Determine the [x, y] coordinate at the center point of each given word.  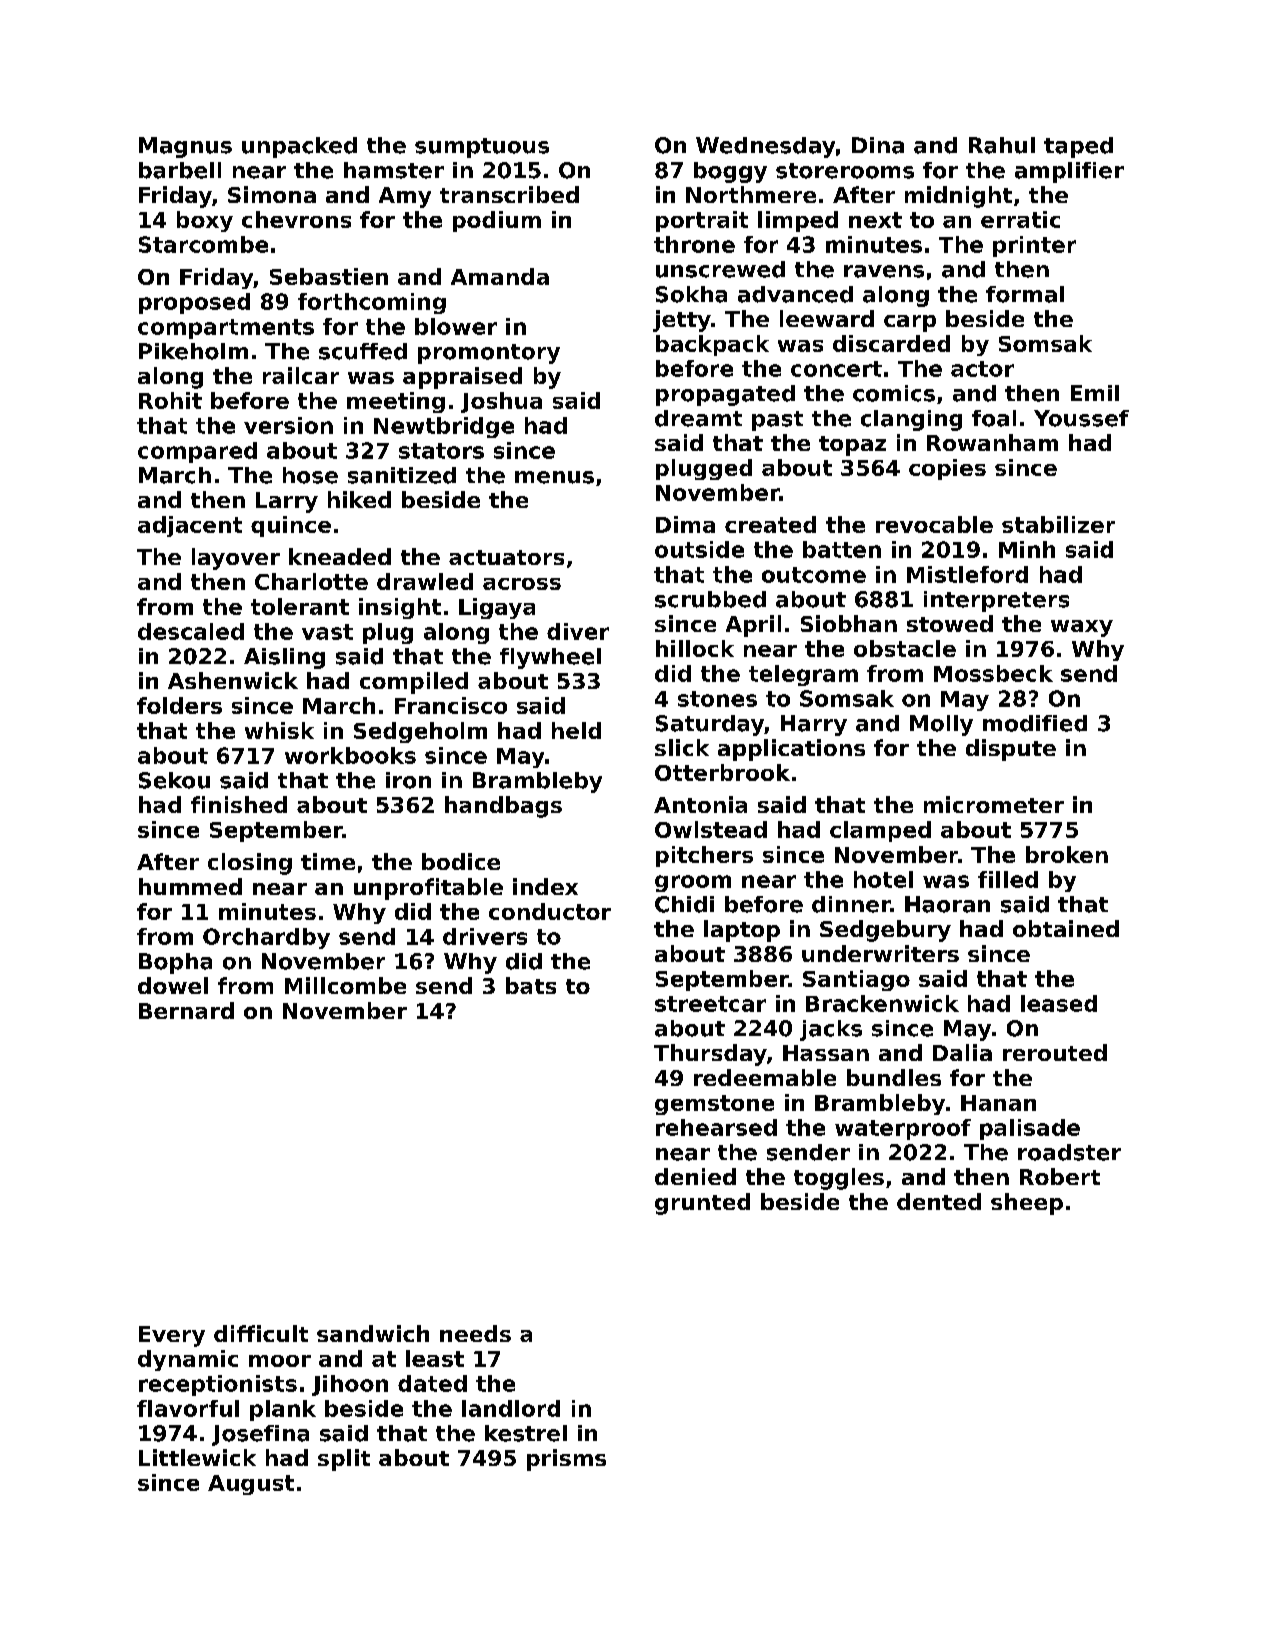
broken [1067, 854]
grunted [702, 1204]
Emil [1095, 393]
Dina [878, 145]
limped [798, 221]
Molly [941, 725]
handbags [503, 807]
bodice [461, 861]
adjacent [190, 526]
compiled [414, 683]
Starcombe [203, 244]
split [344, 1460]
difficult [261, 1333]
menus [554, 477]
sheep [1027, 1204]
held [576, 730]
